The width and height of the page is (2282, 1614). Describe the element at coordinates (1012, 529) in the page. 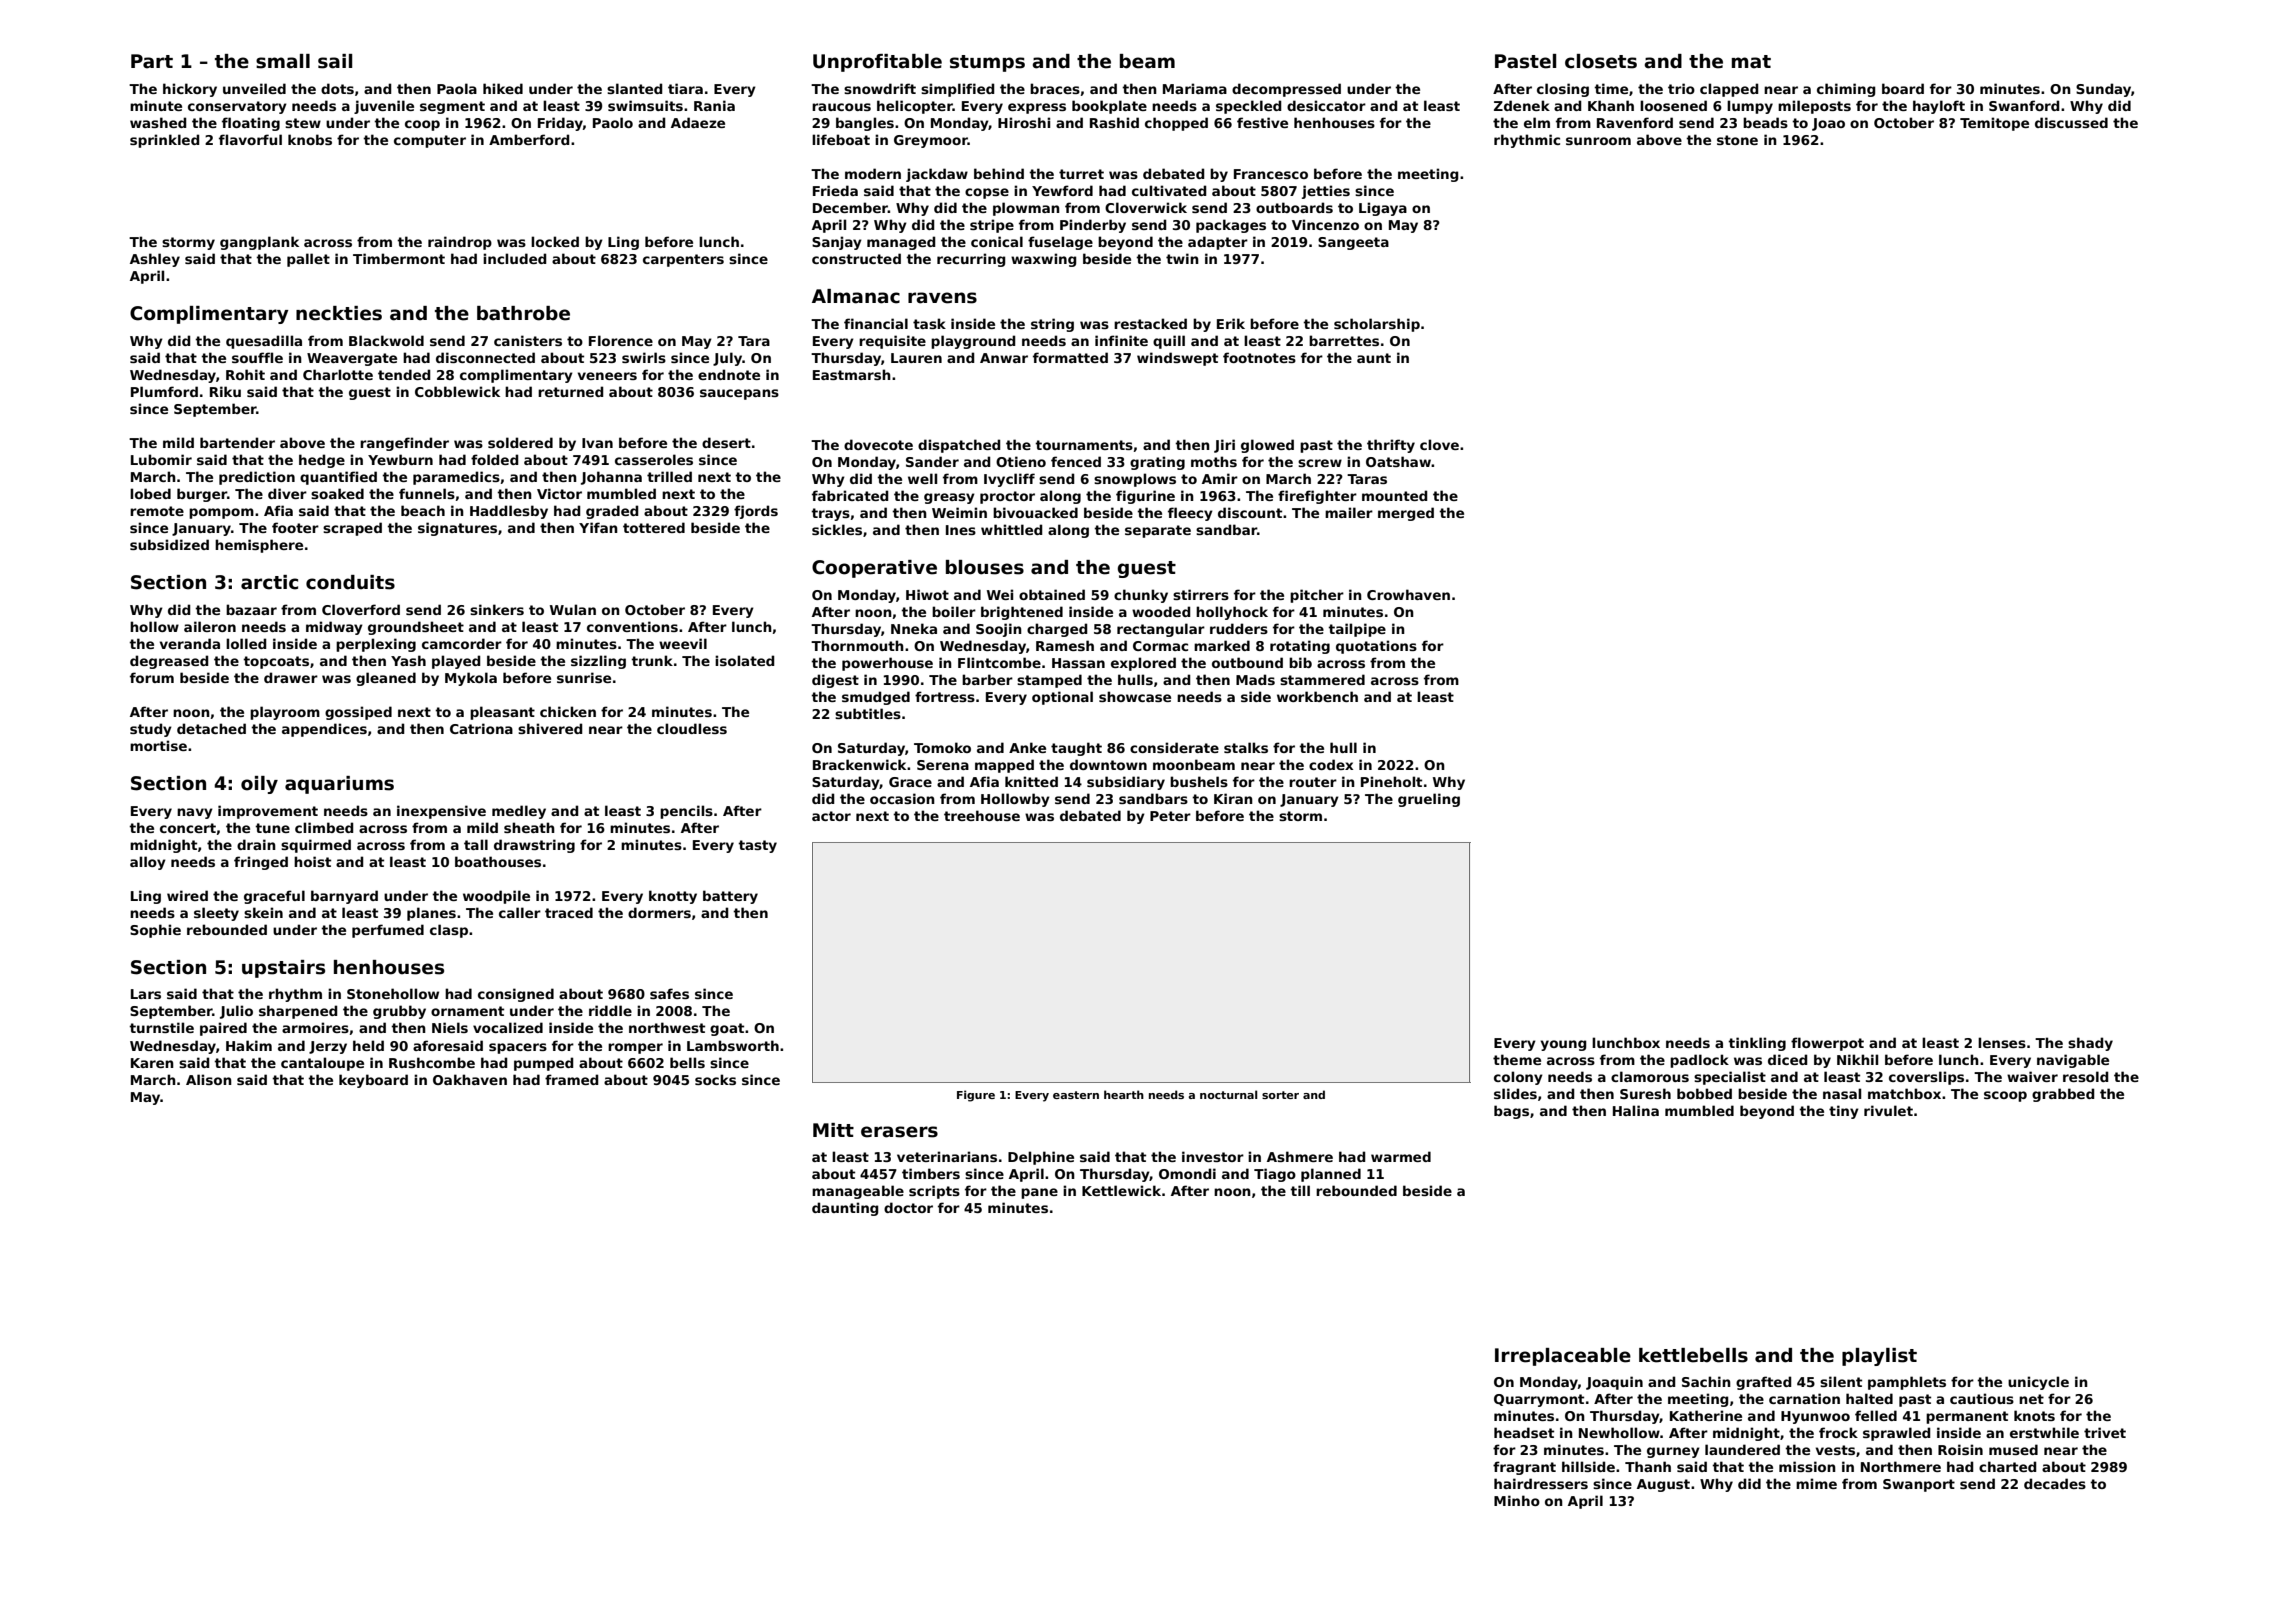

I see `whittled` at that location.
